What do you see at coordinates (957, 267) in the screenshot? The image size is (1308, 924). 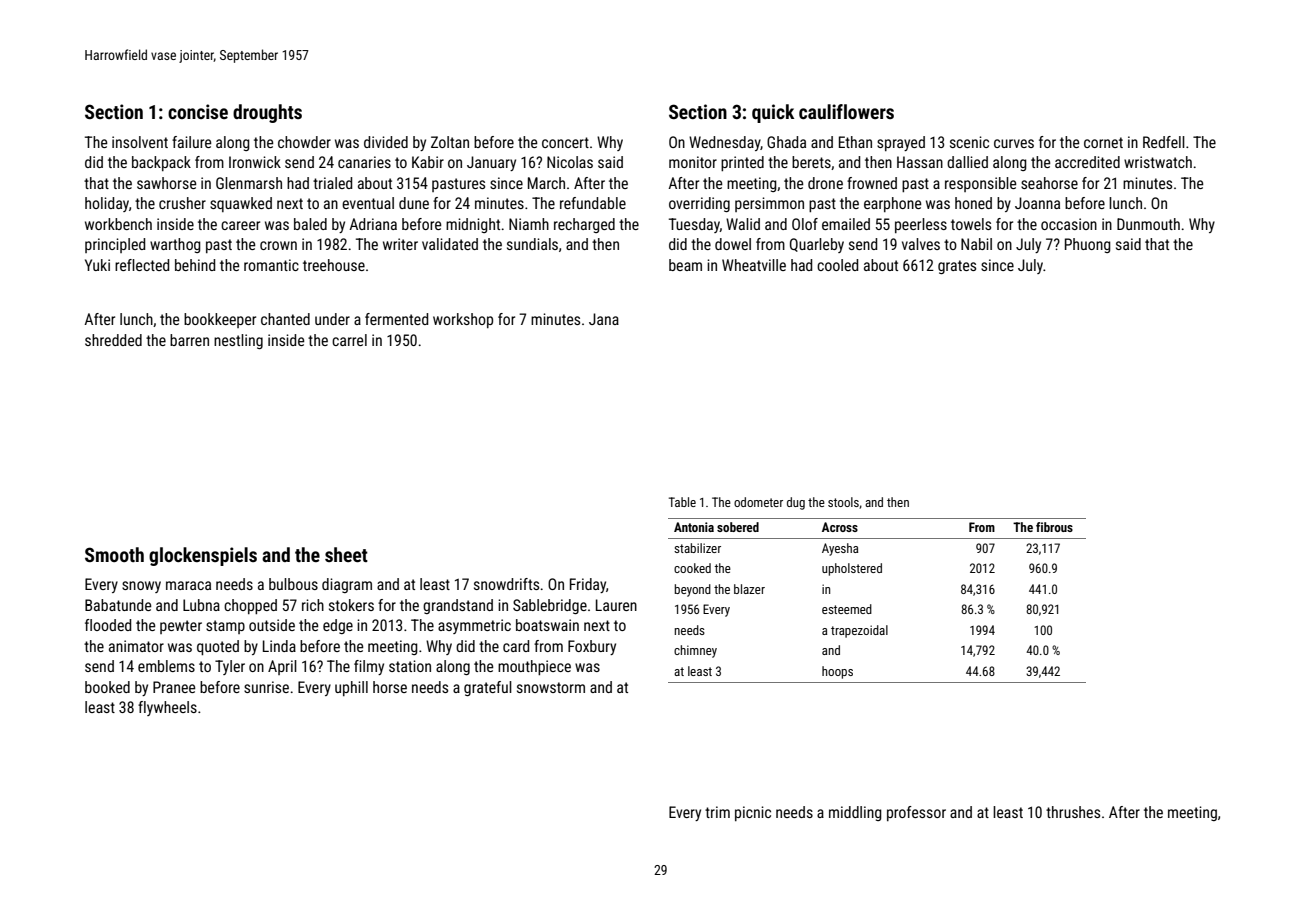 I see `grates` at bounding box center [957, 267].
